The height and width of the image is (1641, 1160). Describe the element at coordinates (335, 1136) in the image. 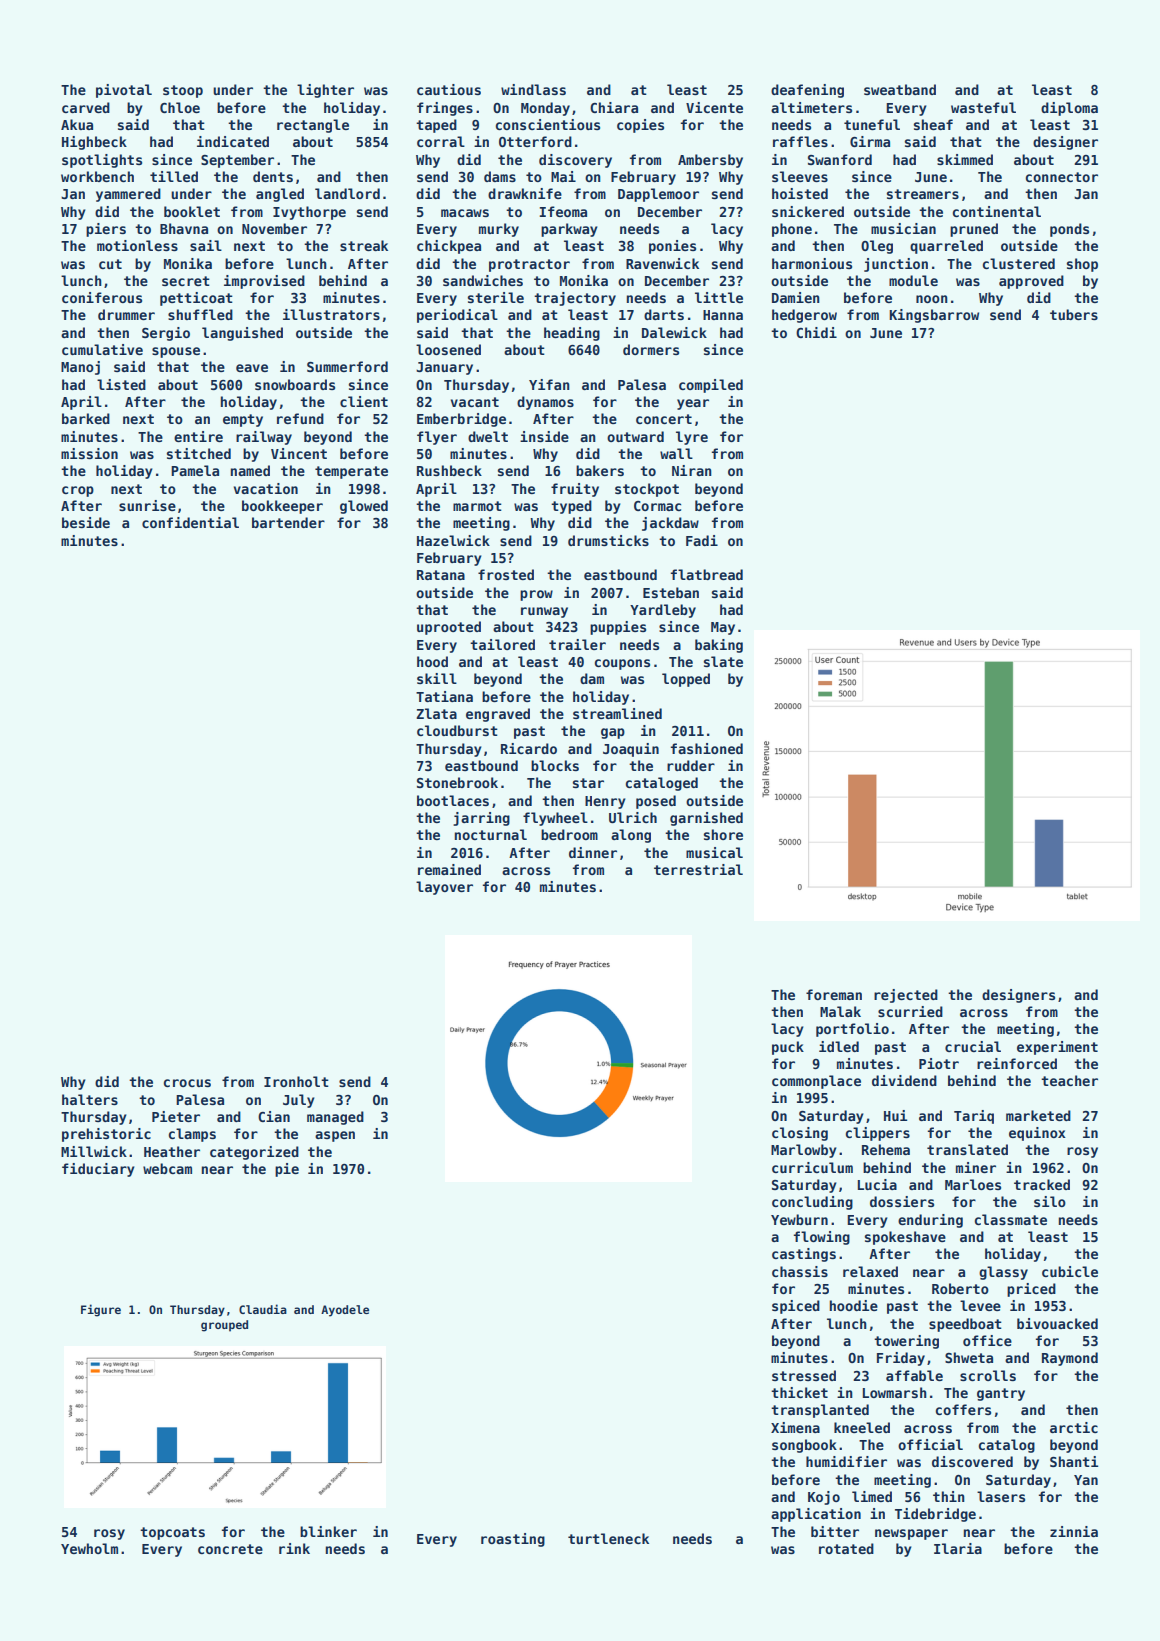

I see `aspen` at that location.
